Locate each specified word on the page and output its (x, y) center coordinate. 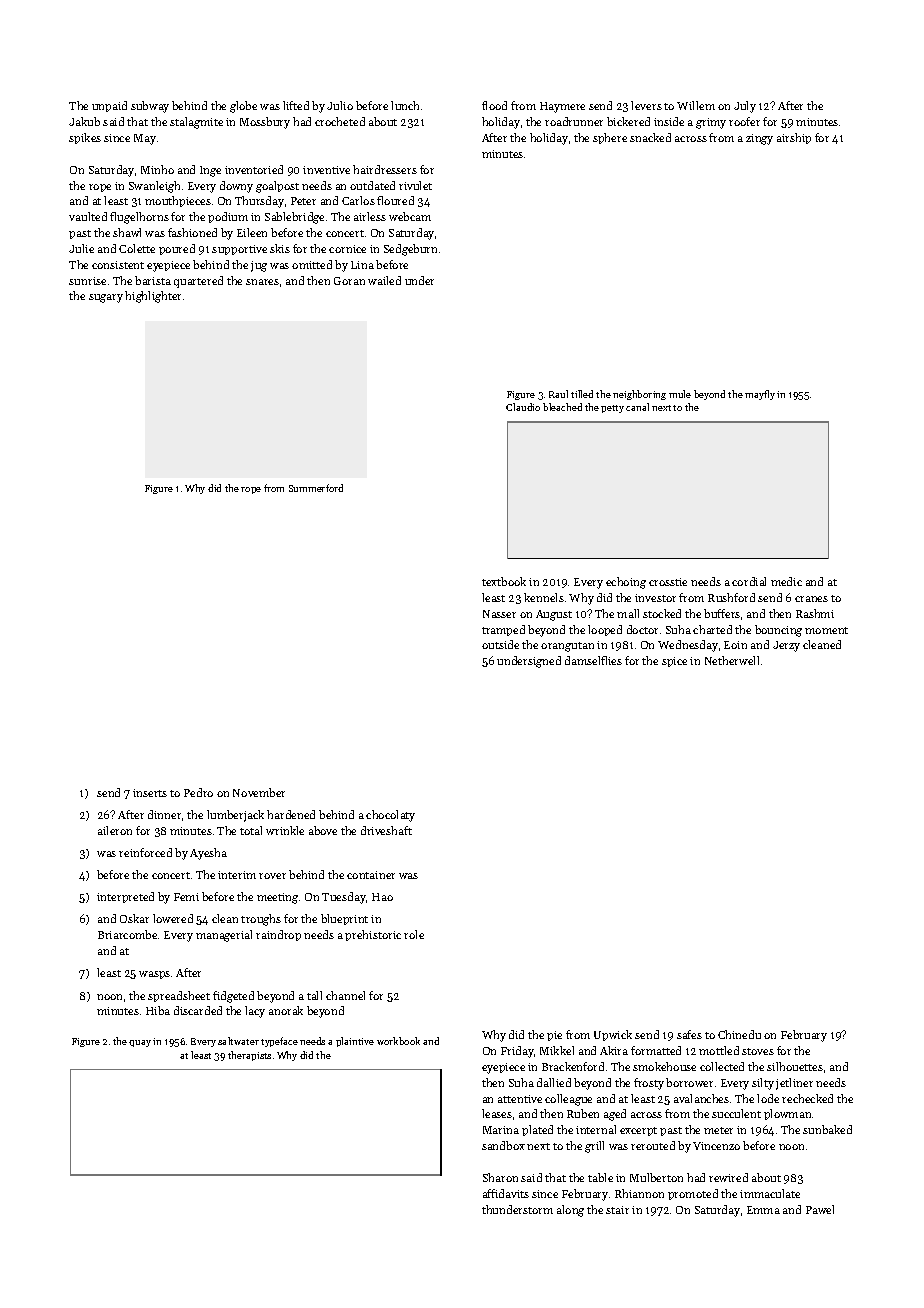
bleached (562, 407)
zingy (759, 139)
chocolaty (390, 816)
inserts (150, 793)
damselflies (593, 660)
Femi (186, 897)
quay (140, 1043)
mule (680, 394)
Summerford (316, 488)
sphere (610, 138)
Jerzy (786, 646)
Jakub (84, 121)
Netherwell (732, 660)
